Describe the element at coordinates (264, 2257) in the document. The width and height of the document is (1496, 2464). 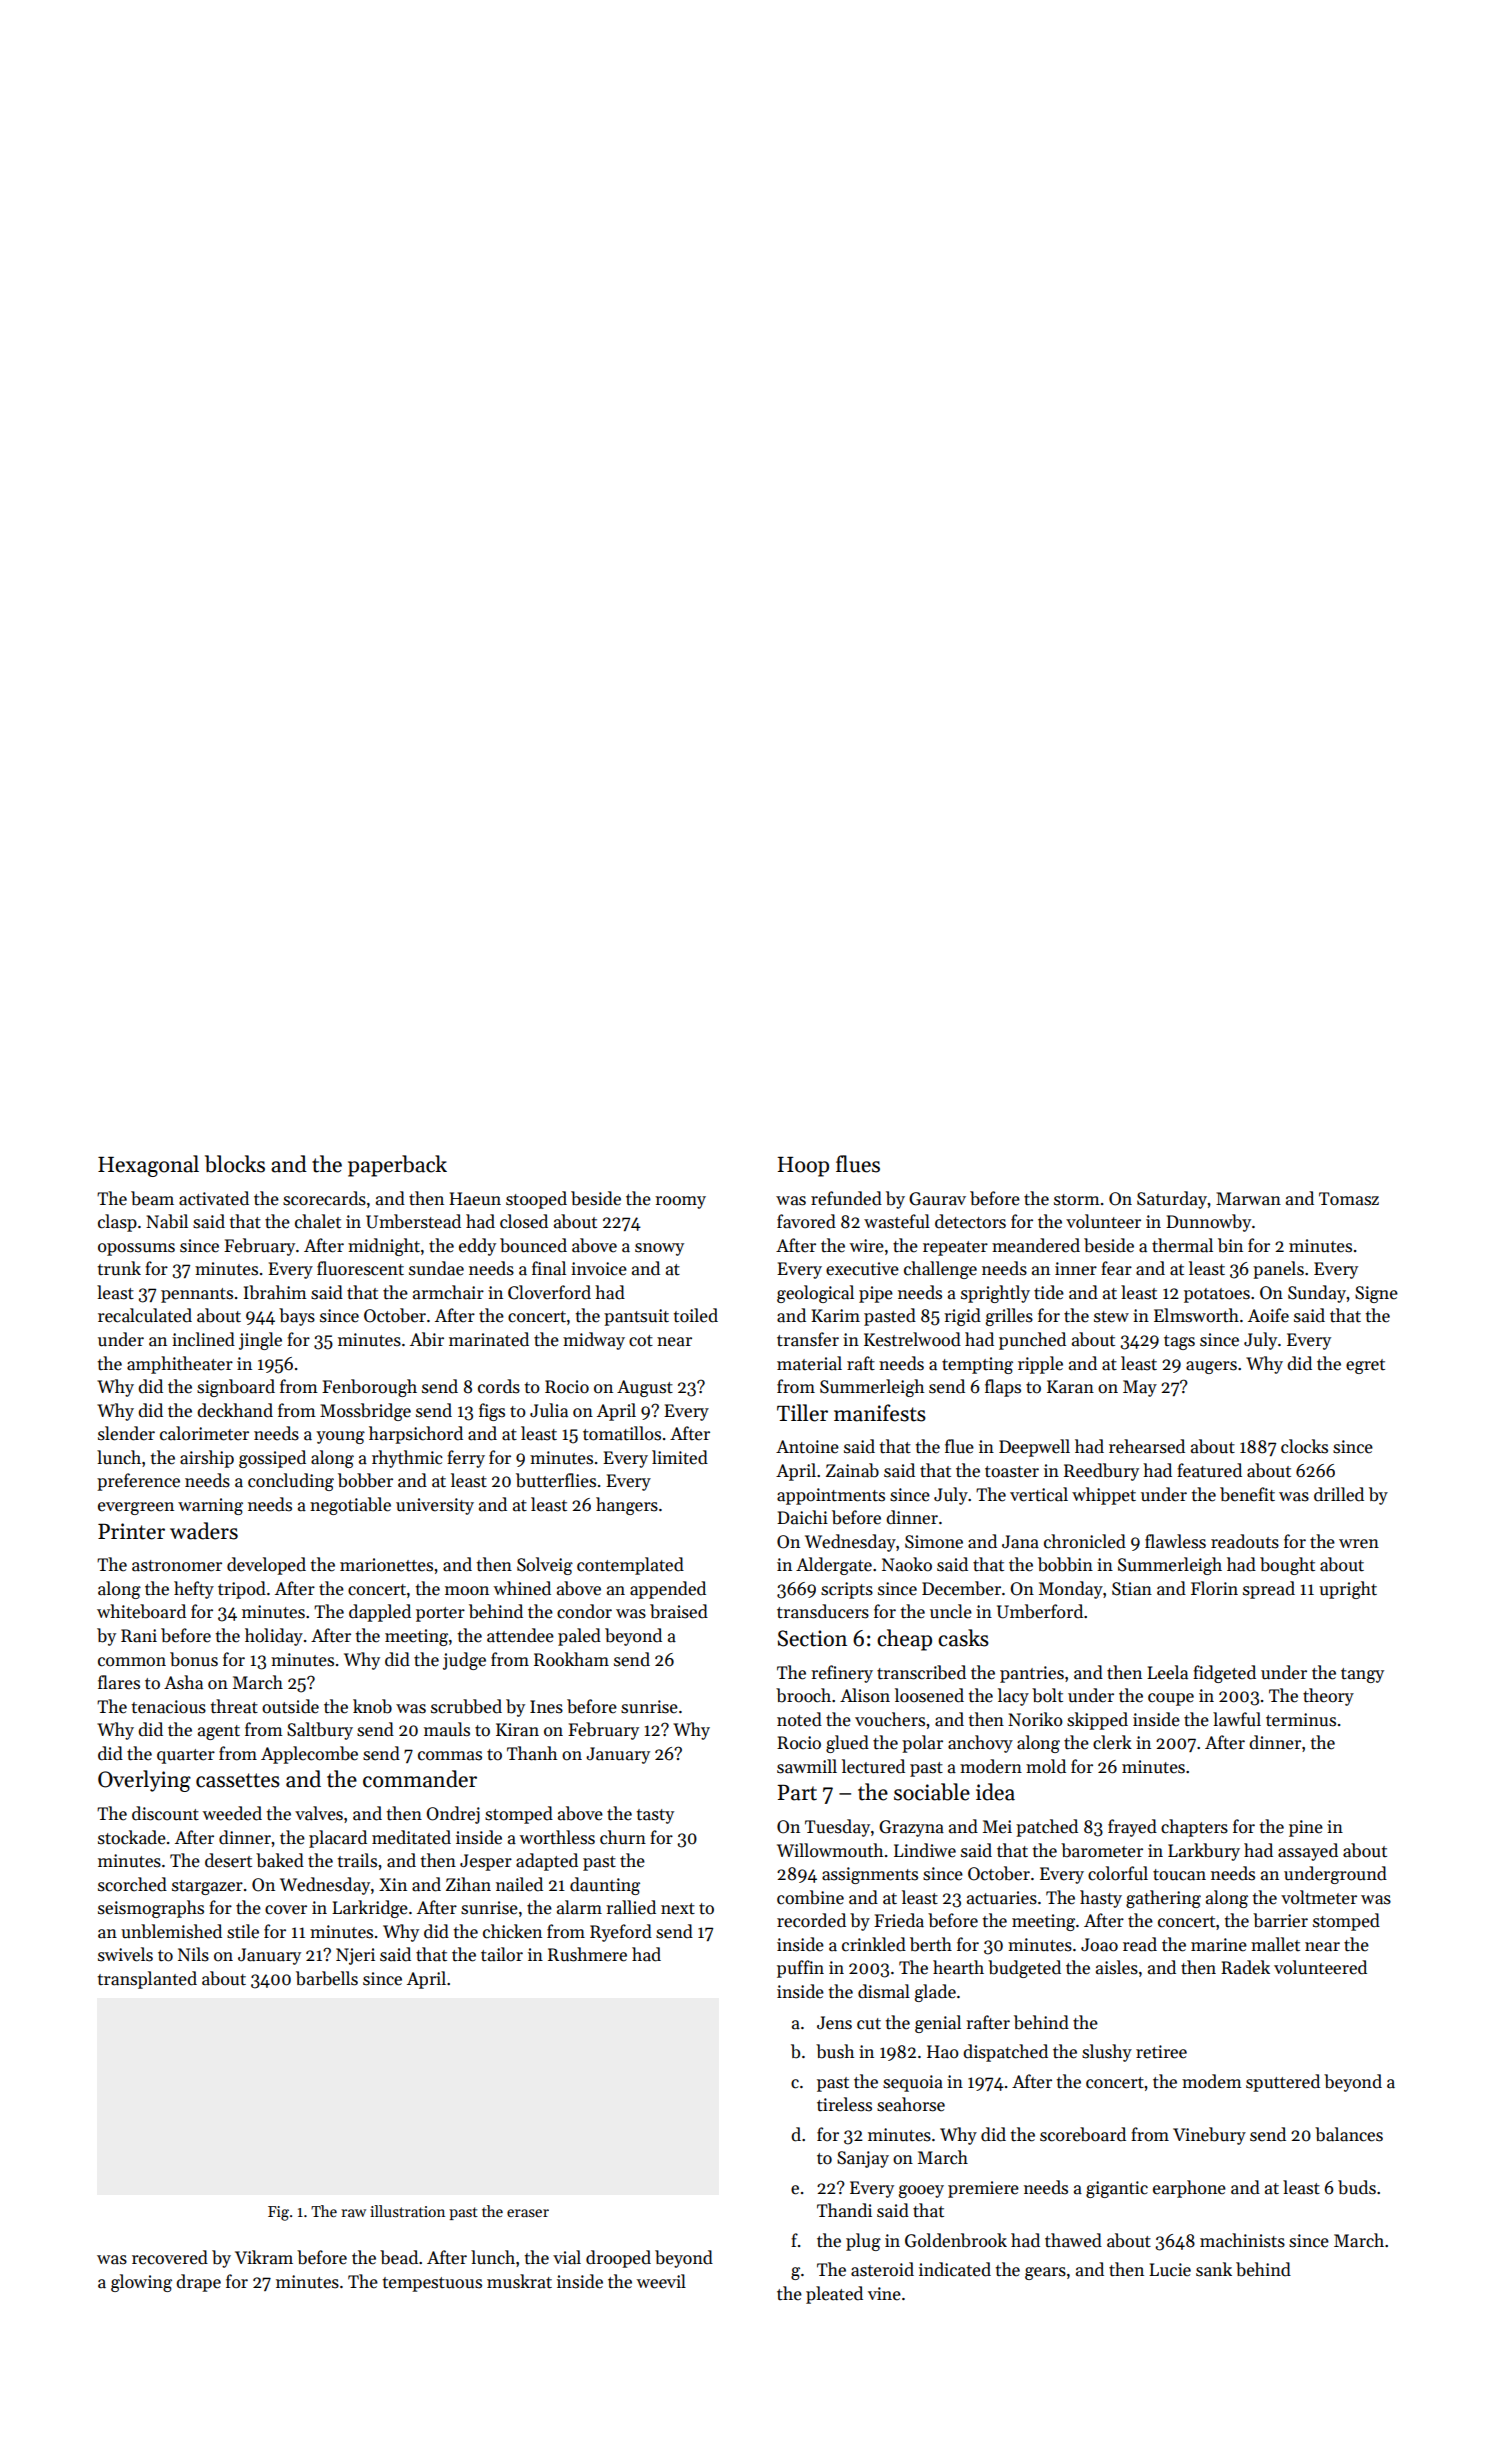
I see `Vikram` at that location.
